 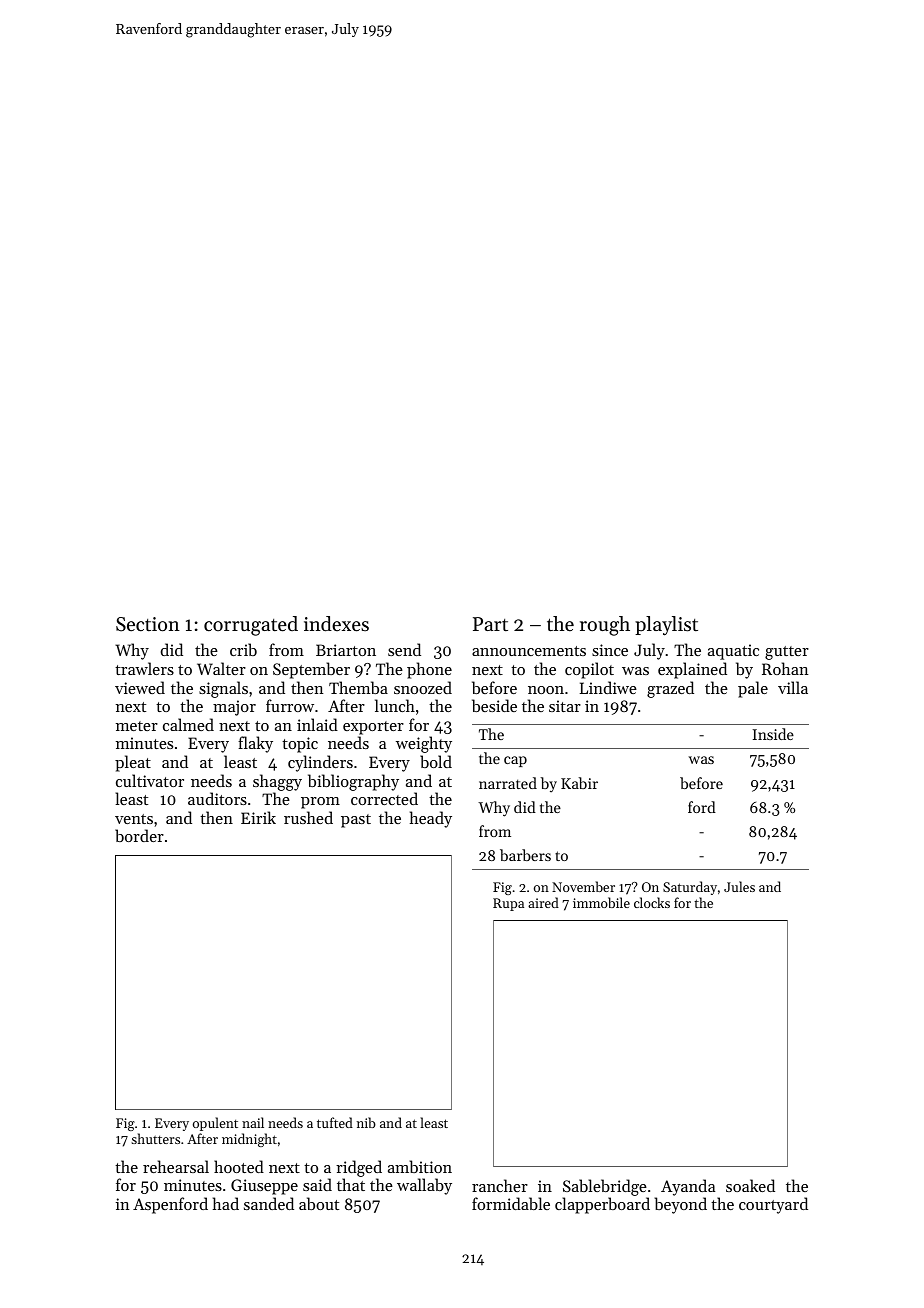 I want to click on hooted, so click(x=239, y=1166).
